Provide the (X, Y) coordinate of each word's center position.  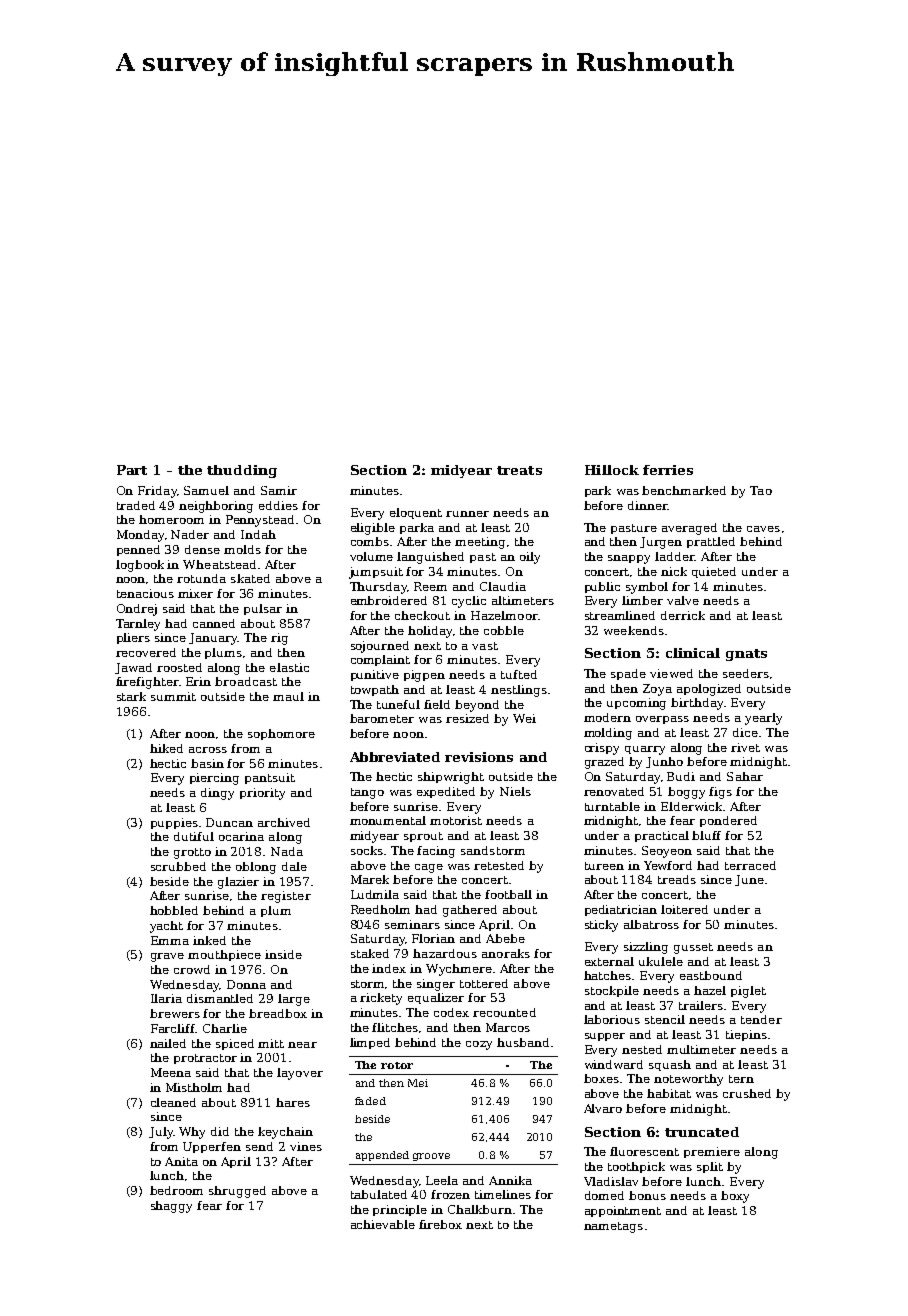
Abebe (505, 938)
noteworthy (688, 1080)
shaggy (171, 1207)
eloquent (416, 513)
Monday (140, 536)
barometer (382, 718)
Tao (761, 490)
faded (370, 1101)
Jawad (133, 668)
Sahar (745, 776)
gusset (693, 948)
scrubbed (178, 866)
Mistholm (194, 1087)
